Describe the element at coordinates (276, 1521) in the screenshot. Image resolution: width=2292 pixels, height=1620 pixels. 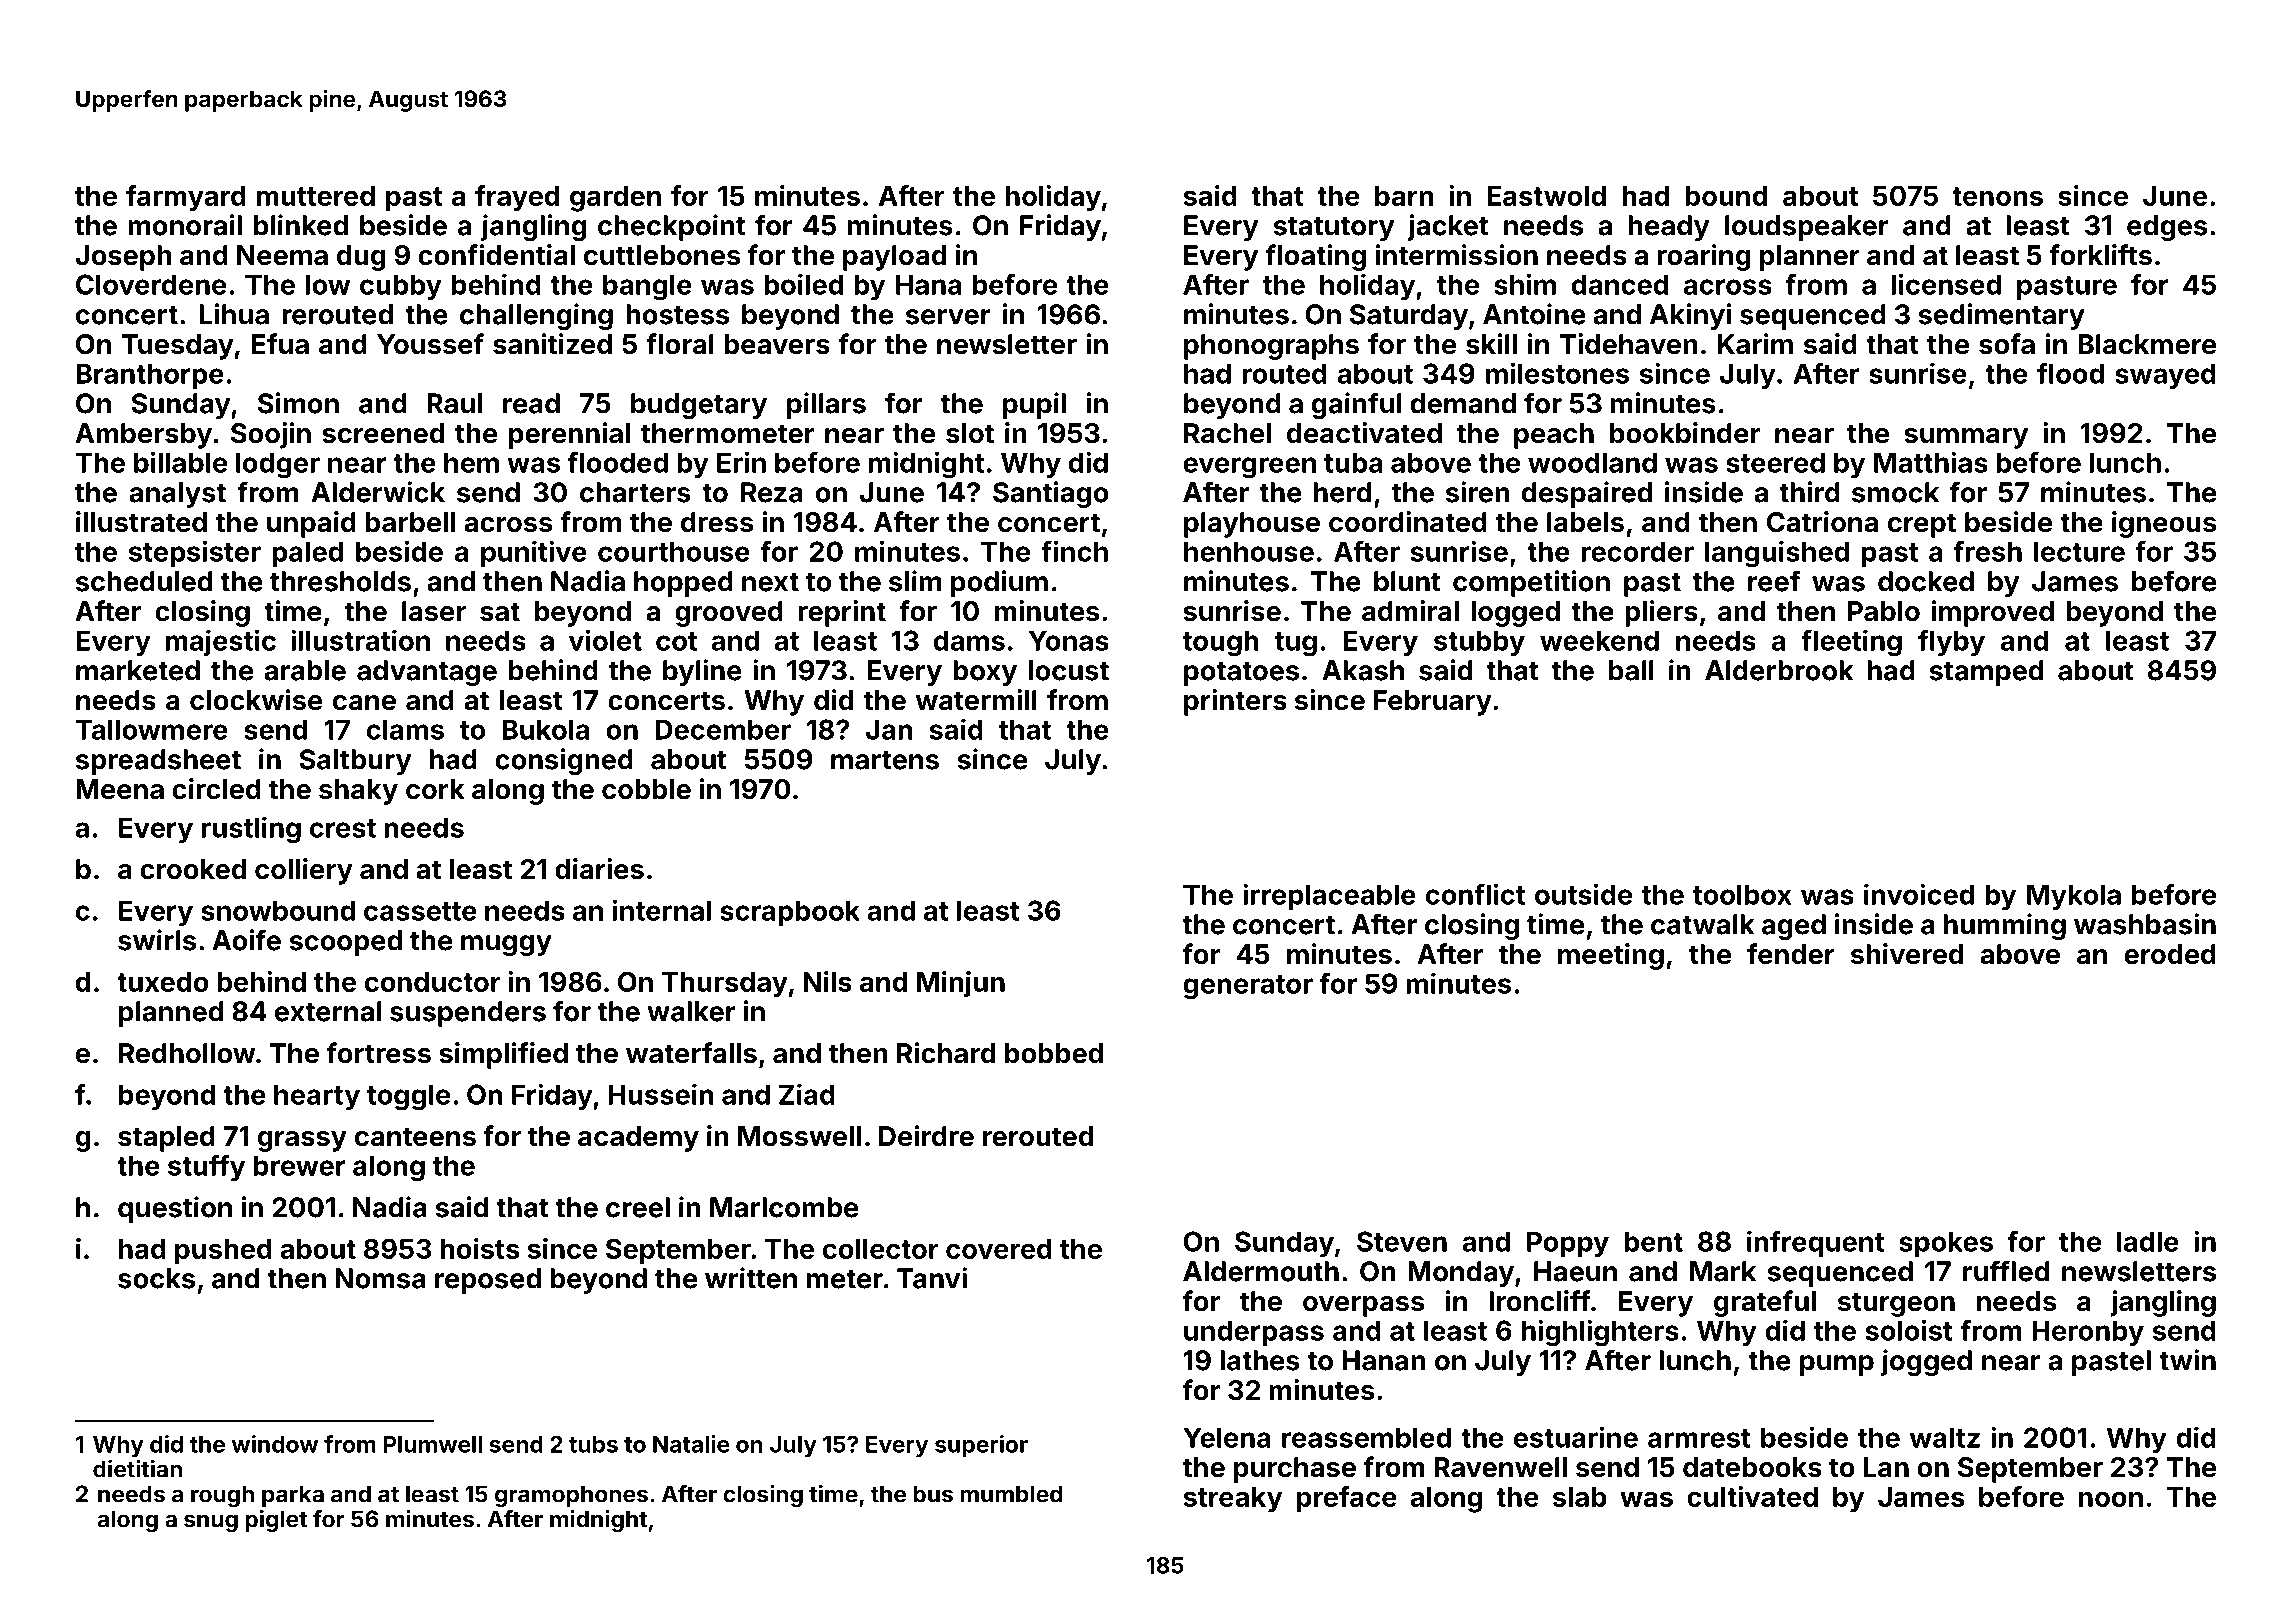
I see `piglet` at that location.
